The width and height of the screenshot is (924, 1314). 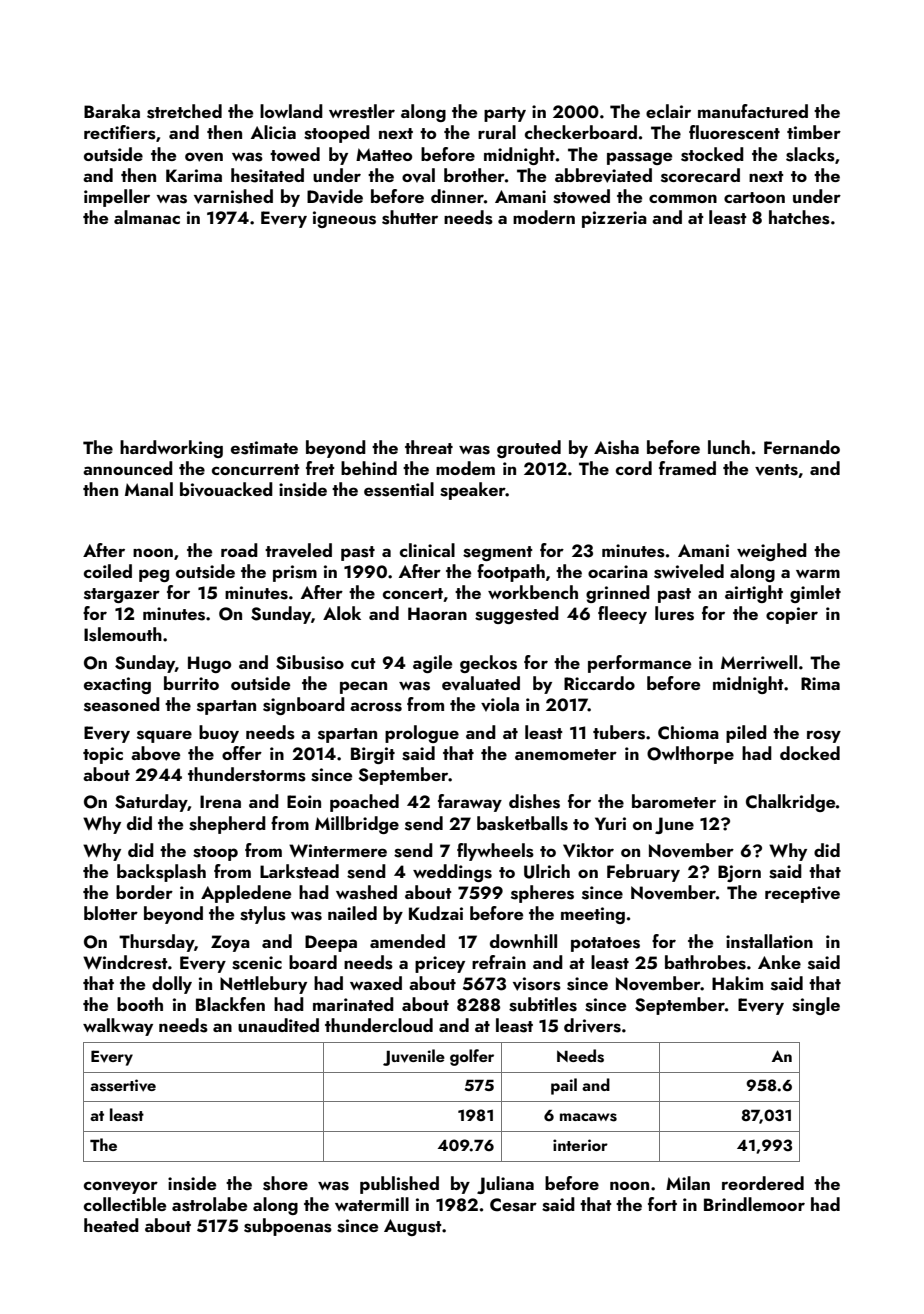 I want to click on August, so click(x=413, y=1227).
